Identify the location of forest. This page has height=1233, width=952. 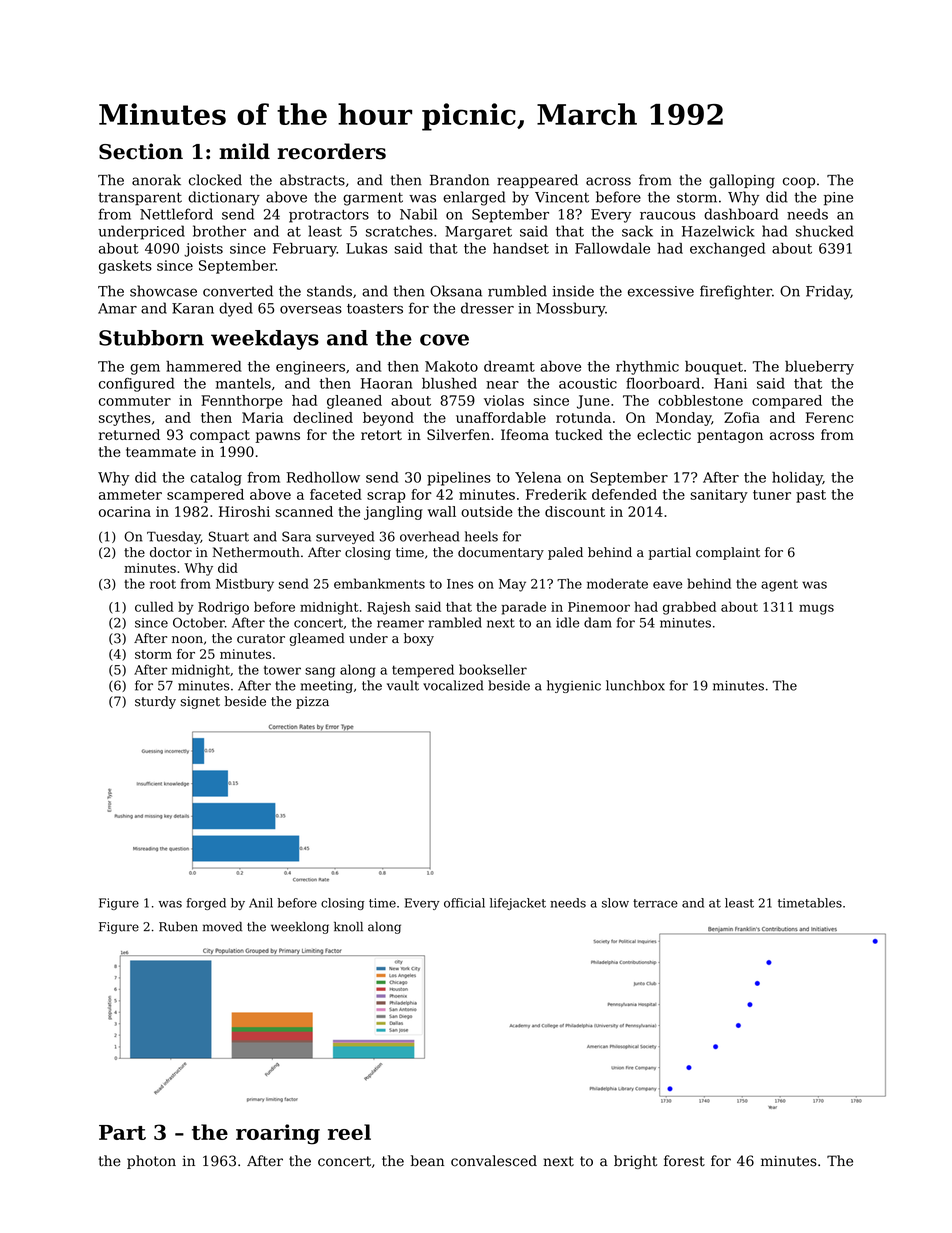
(684, 1161).
